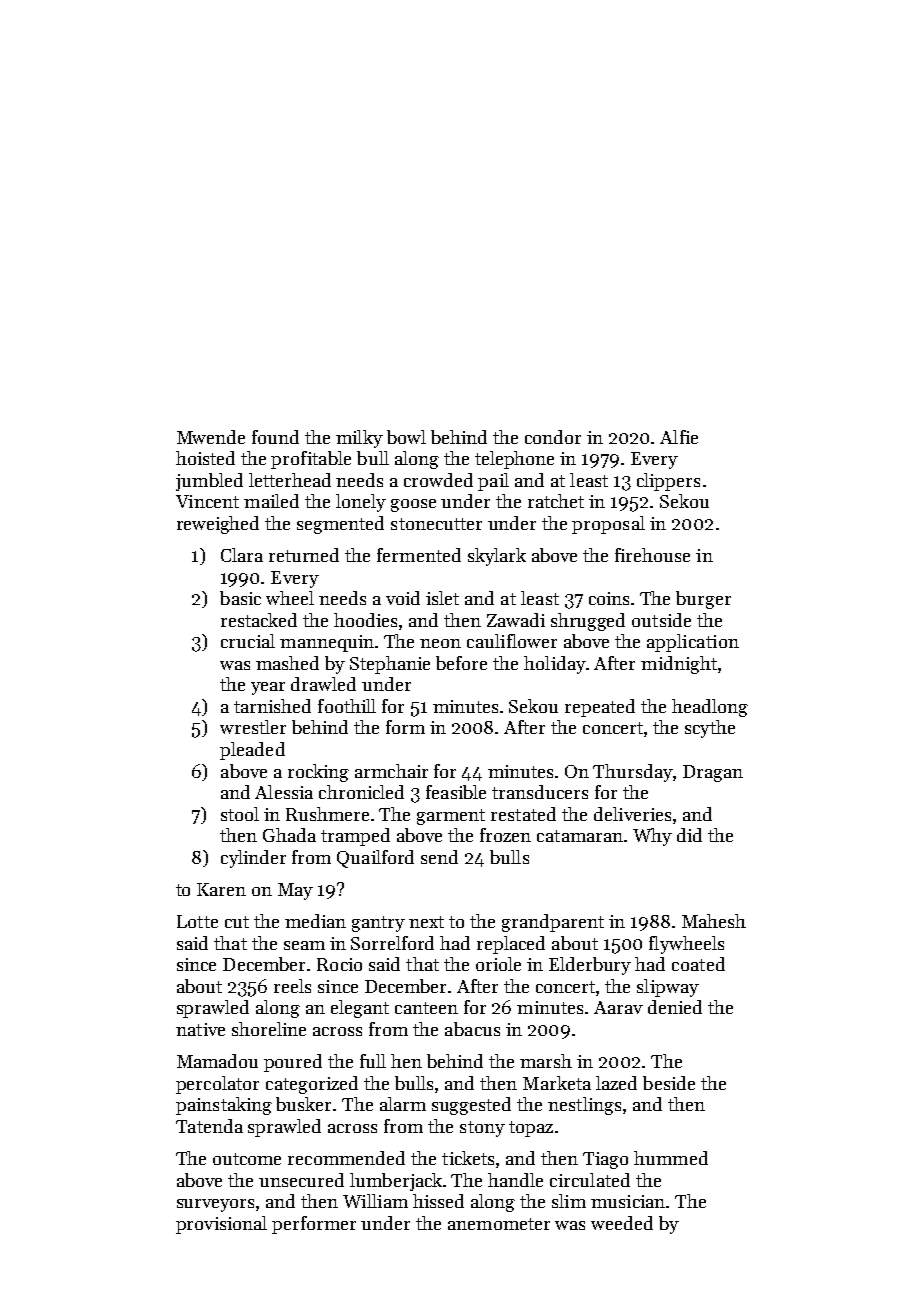 Image resolution: width=924 pixels, height=1311 pixels. I want to click on beside, so click(669, 1083).
